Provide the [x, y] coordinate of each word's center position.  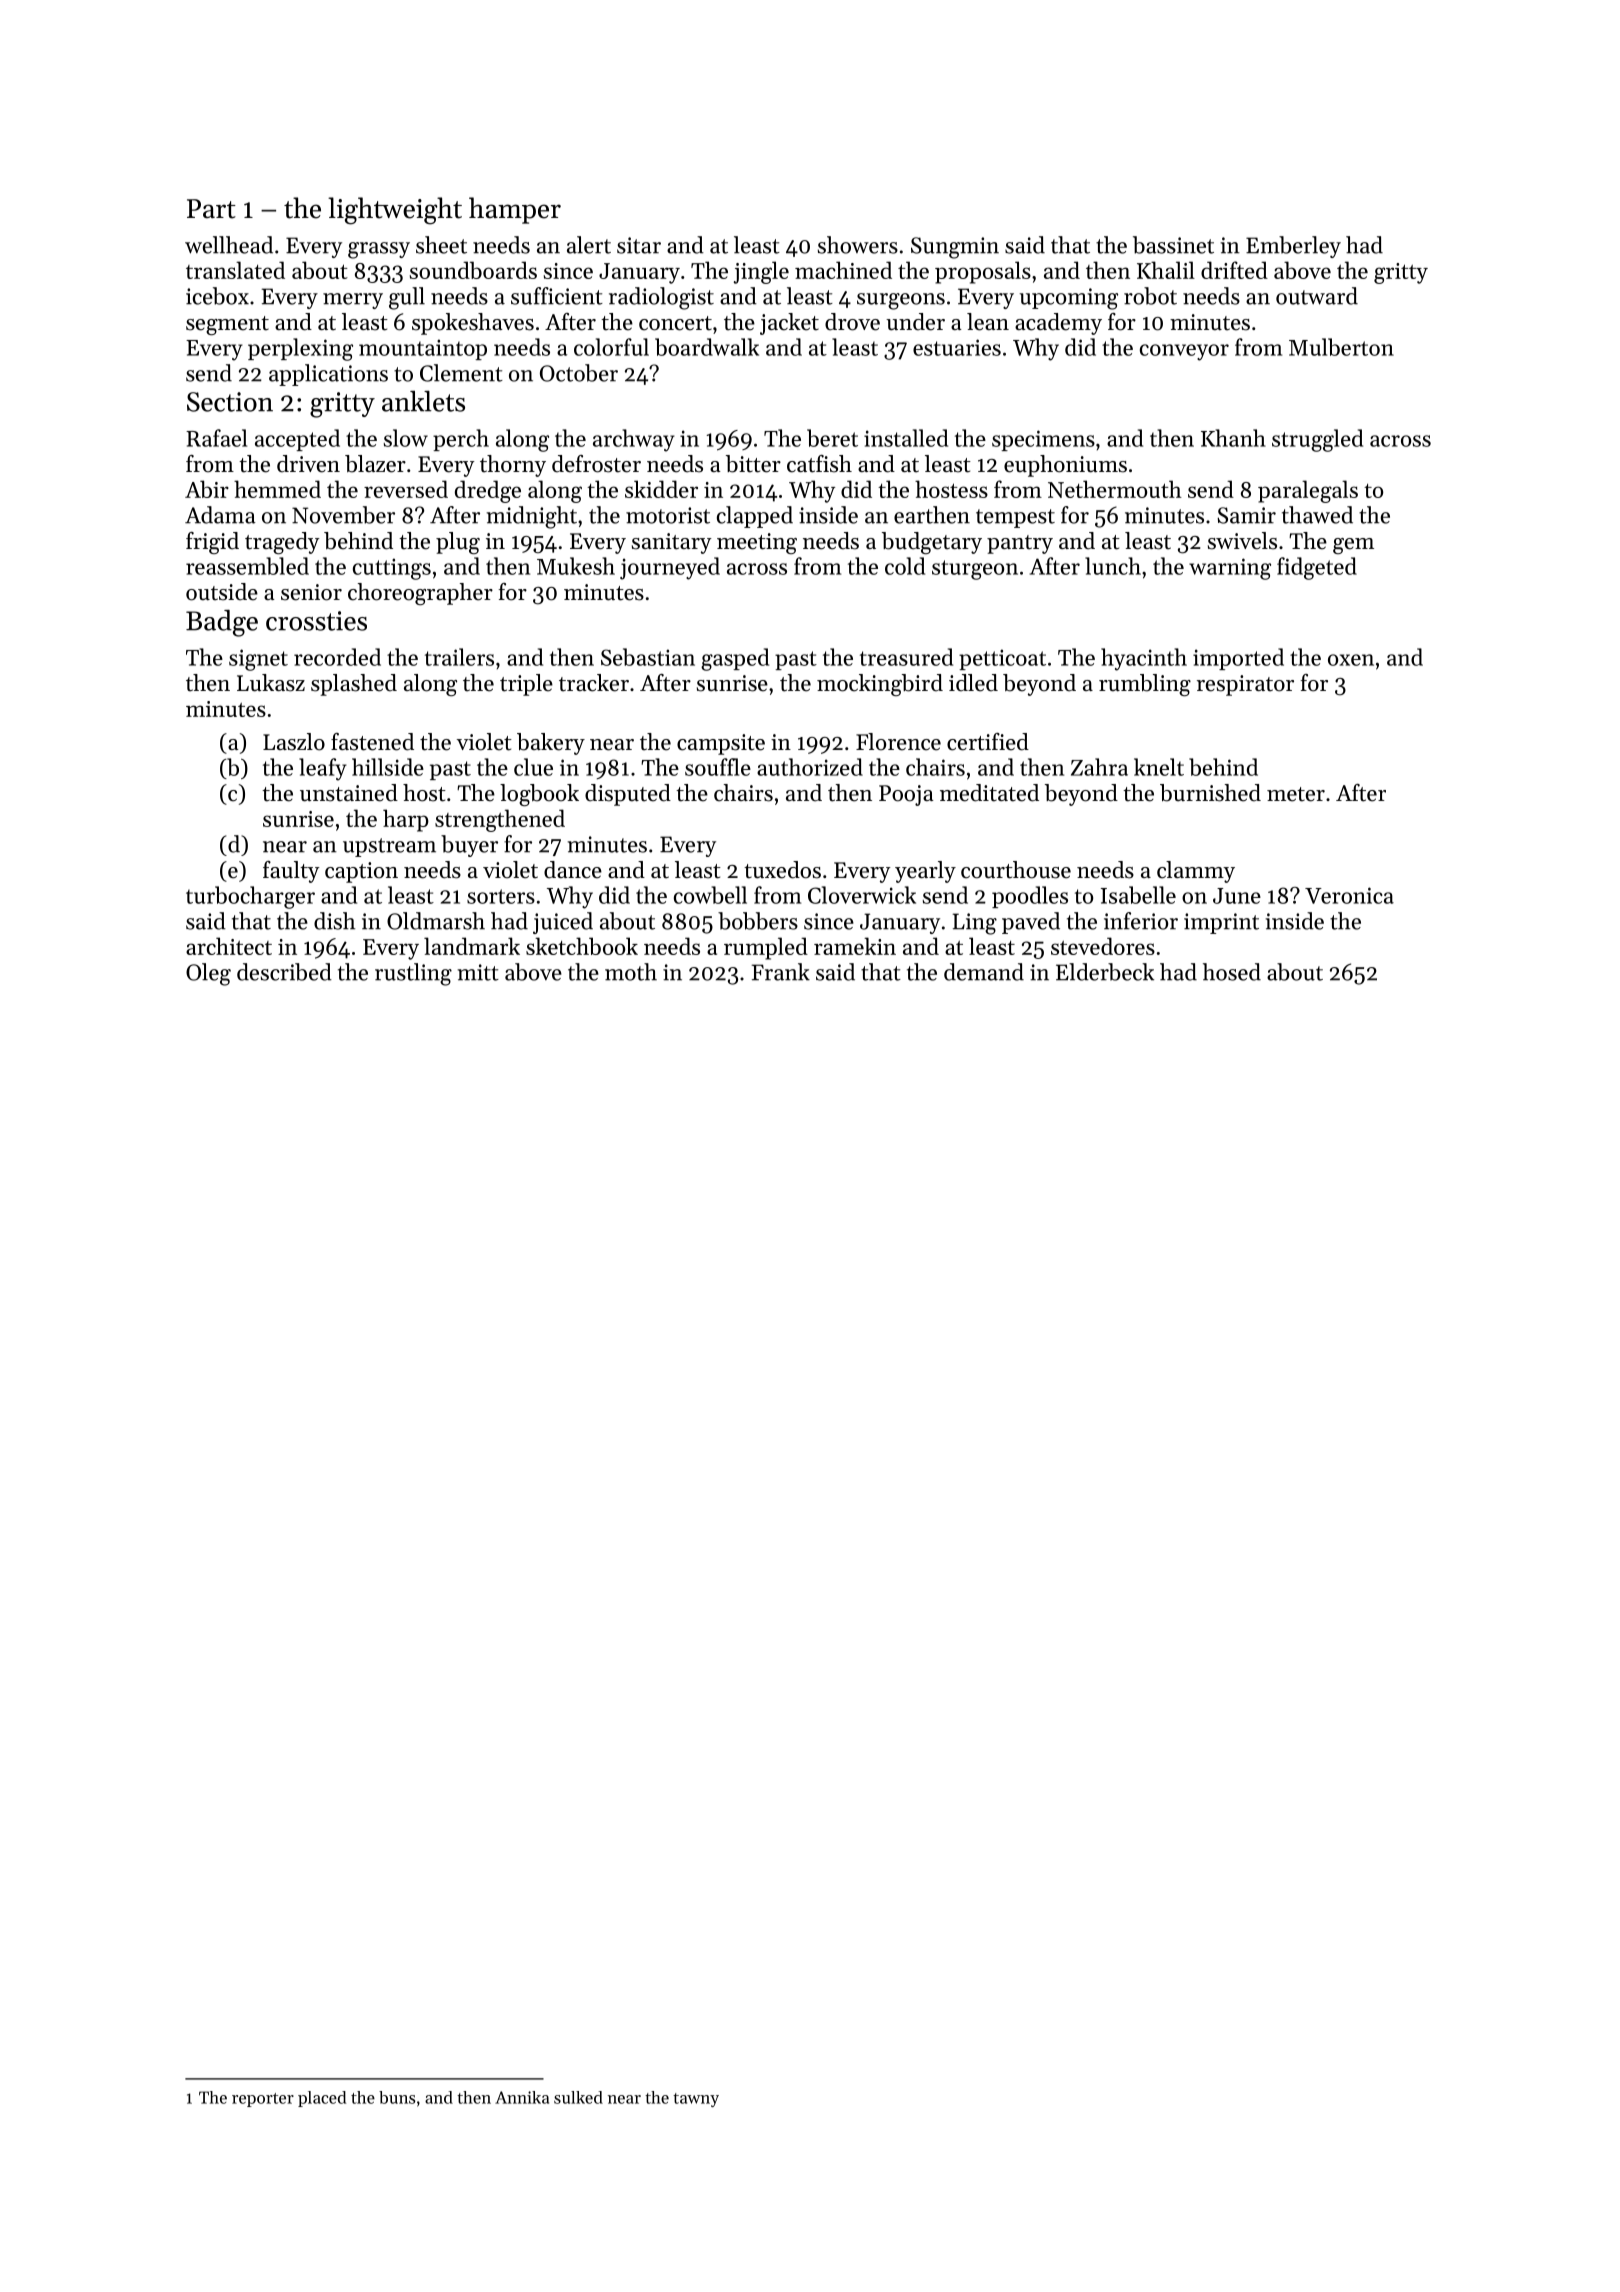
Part [211, 209]
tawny [696, 2100]
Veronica [1349, 895]
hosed [1232, 972]
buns [397, 2097]
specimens [1043, 440]
